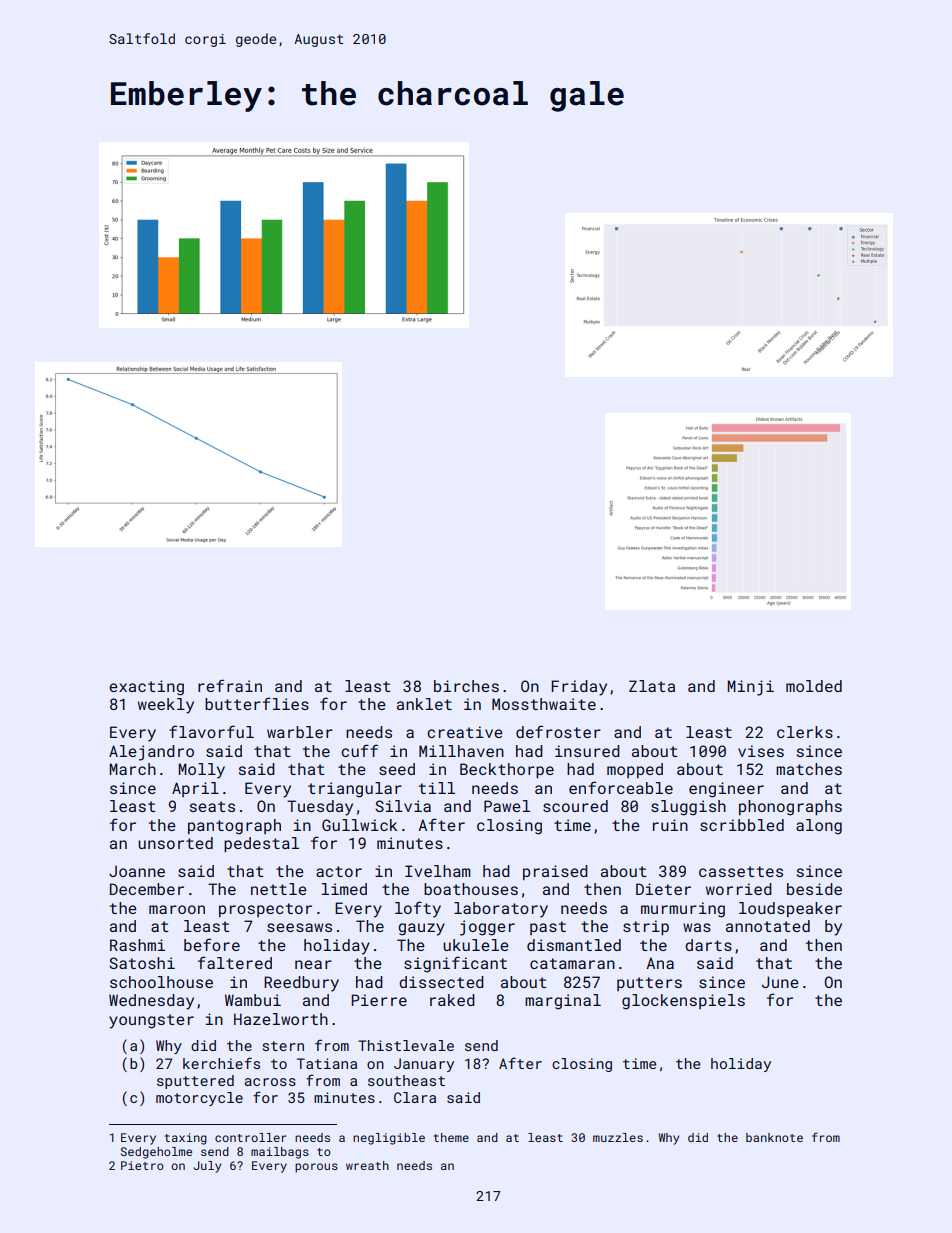  What do you see at coordinates (649, 984) in the screenshot?
I see `putters` at bounding box center [649, 984].
